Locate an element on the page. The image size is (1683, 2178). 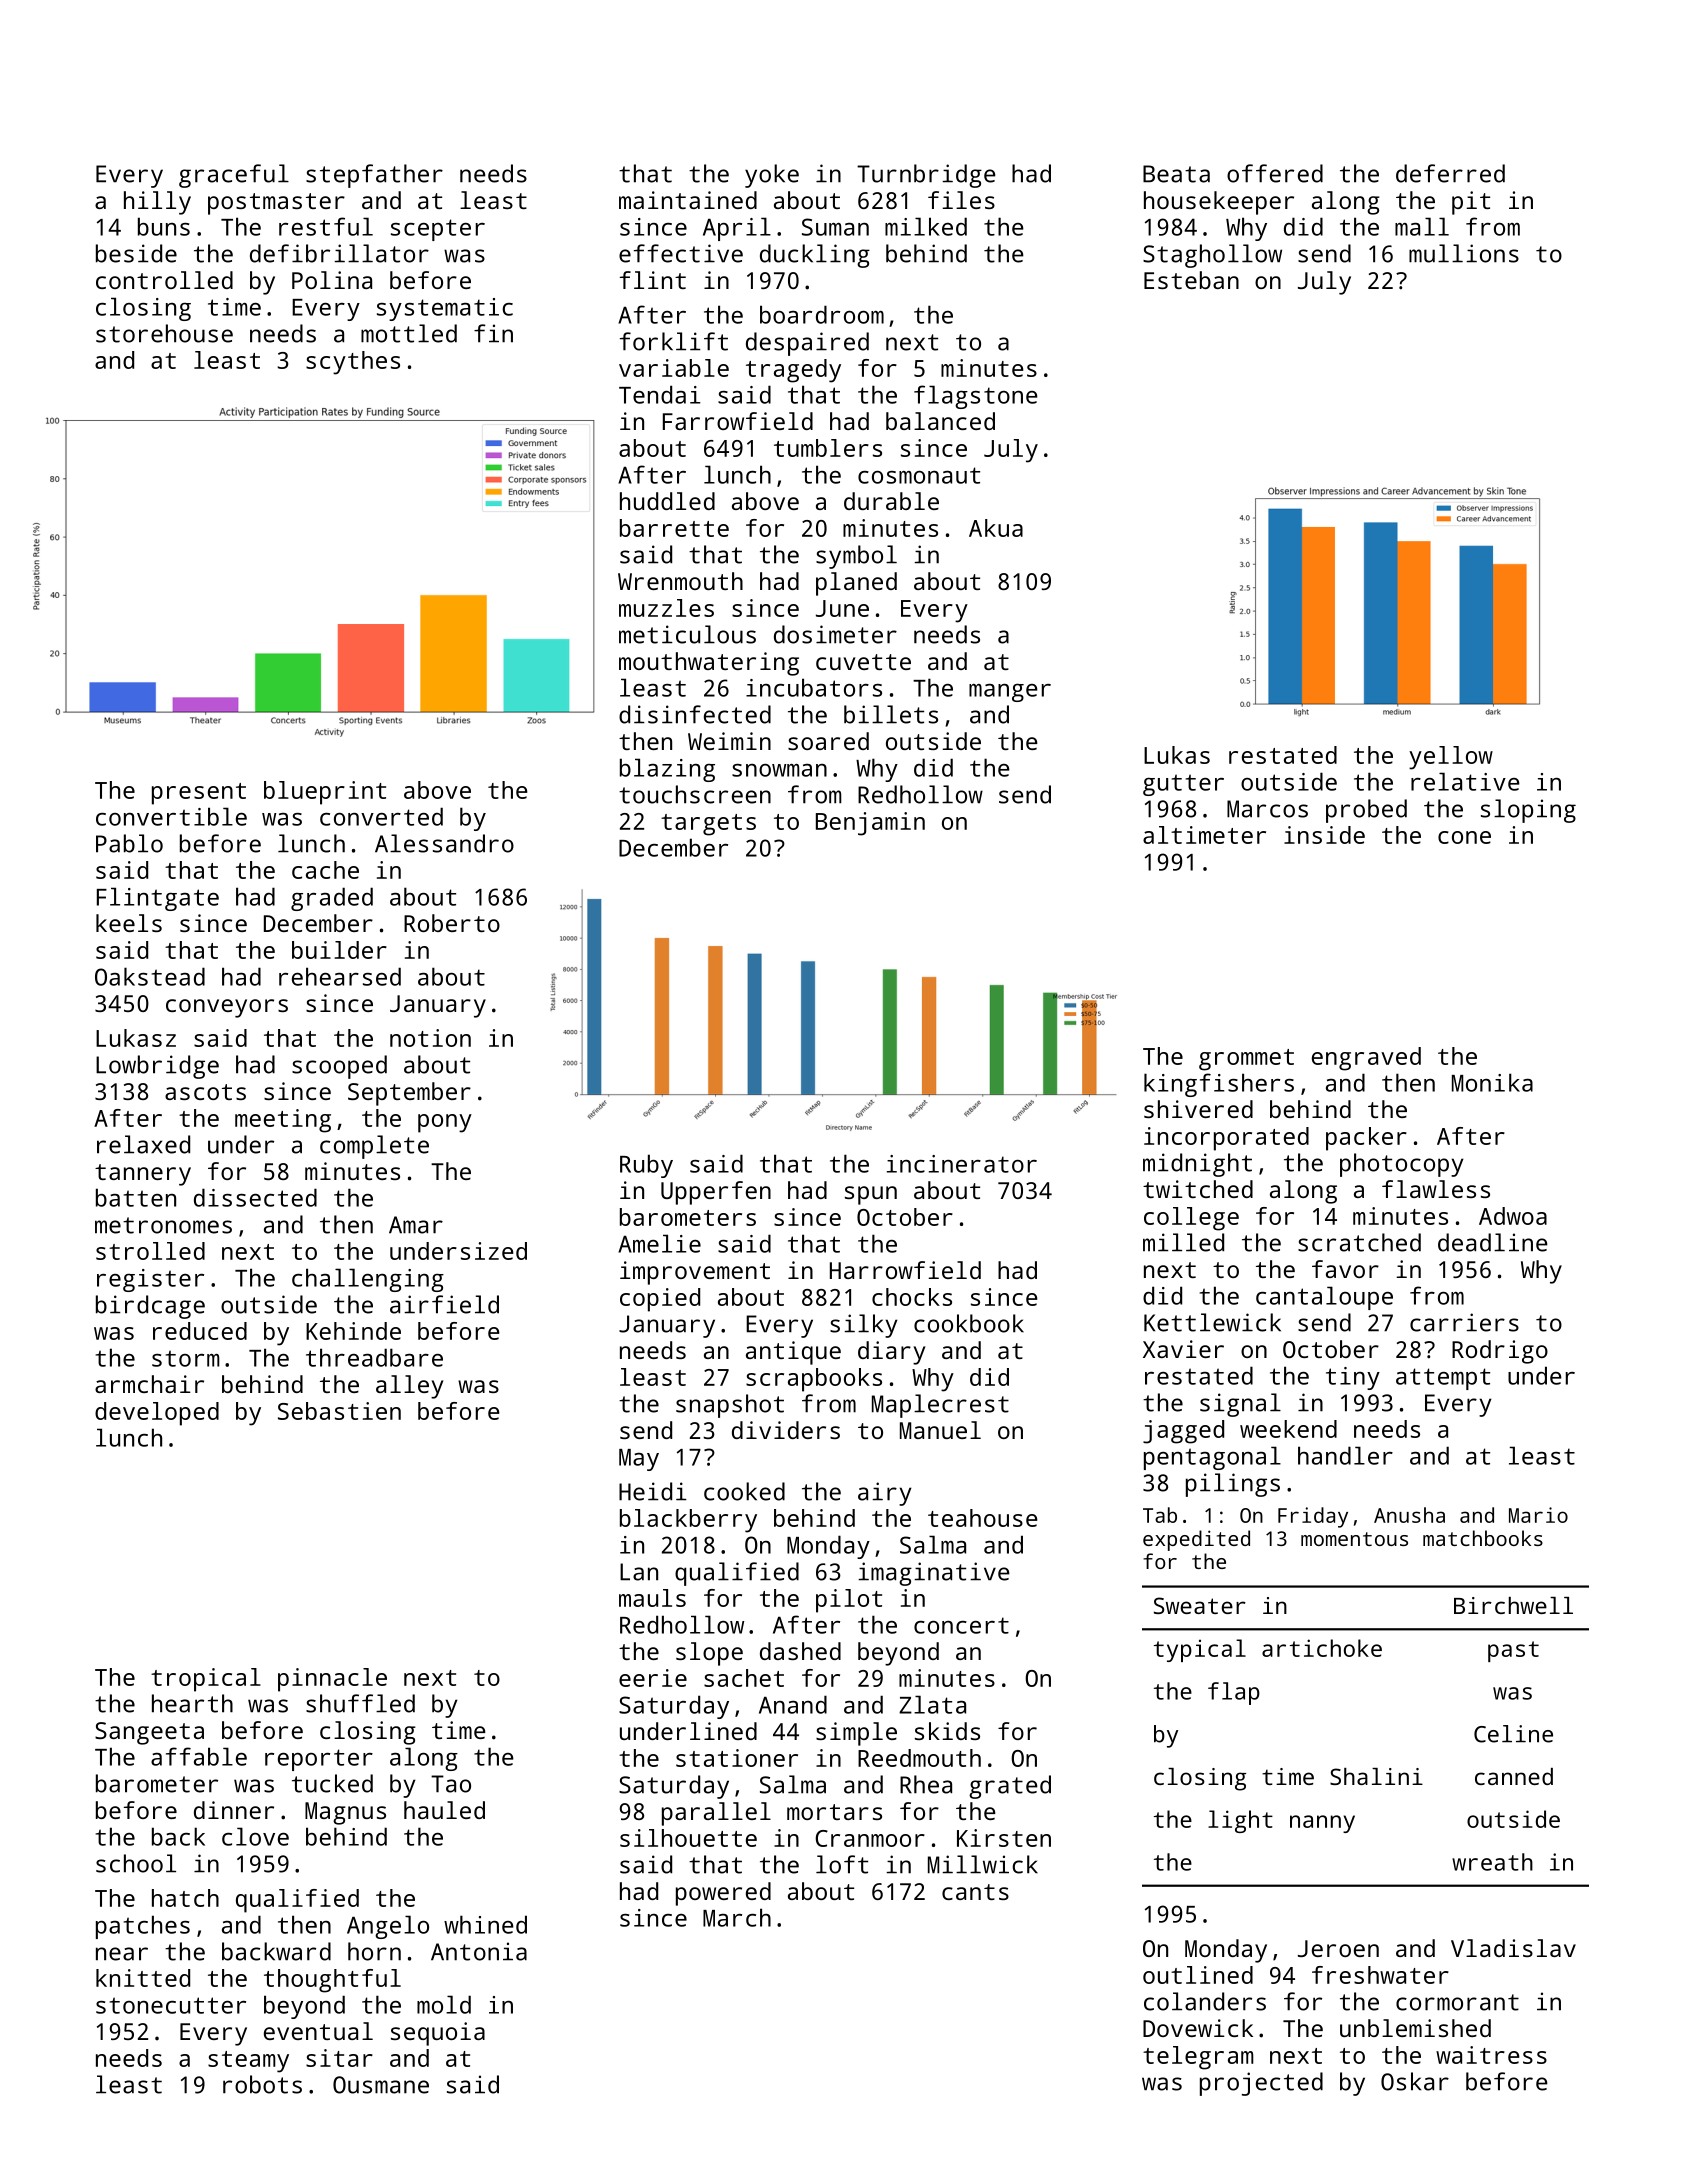
scythes is located at coordinates (353, 363).
